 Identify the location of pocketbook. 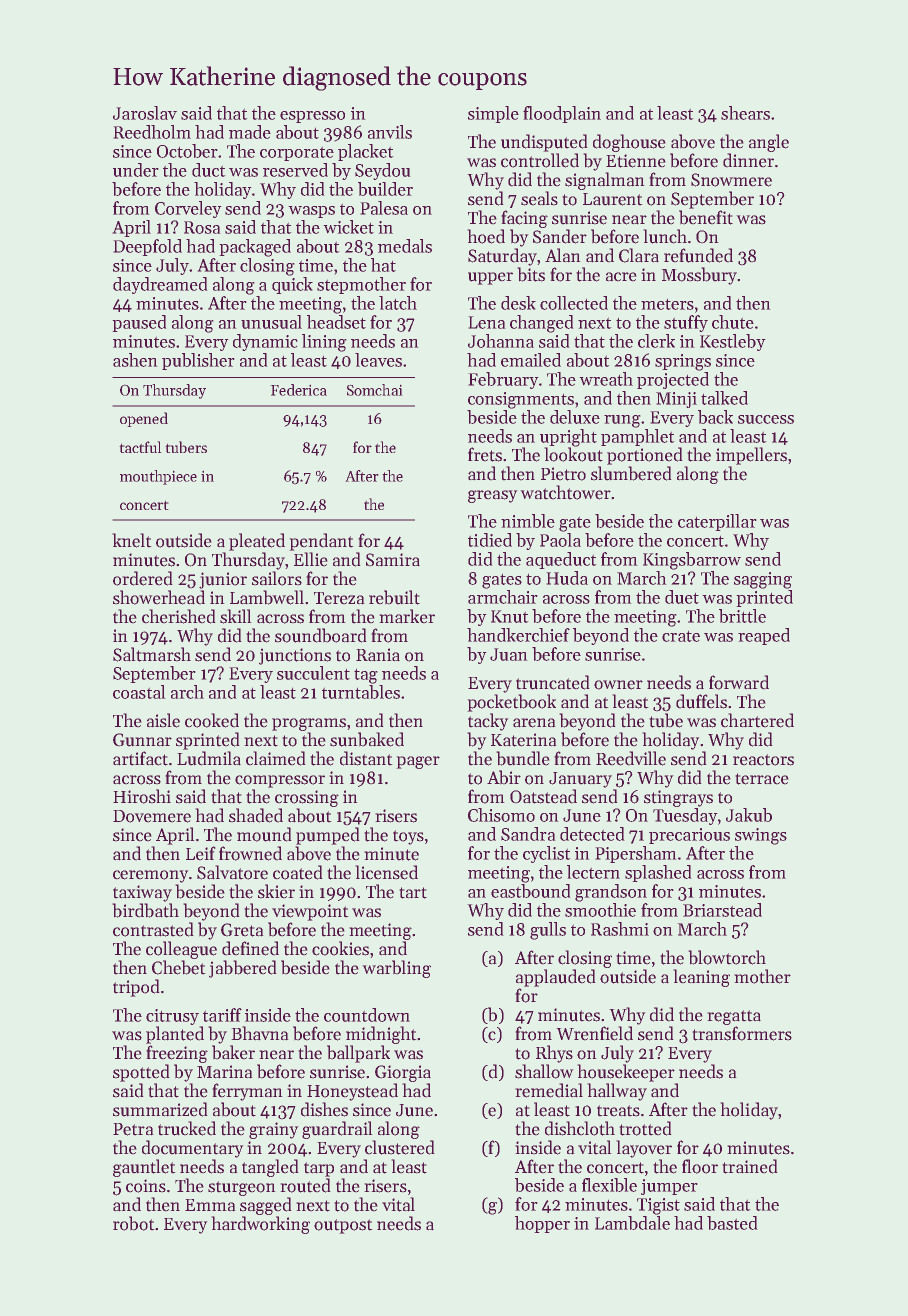
(512, 703).
